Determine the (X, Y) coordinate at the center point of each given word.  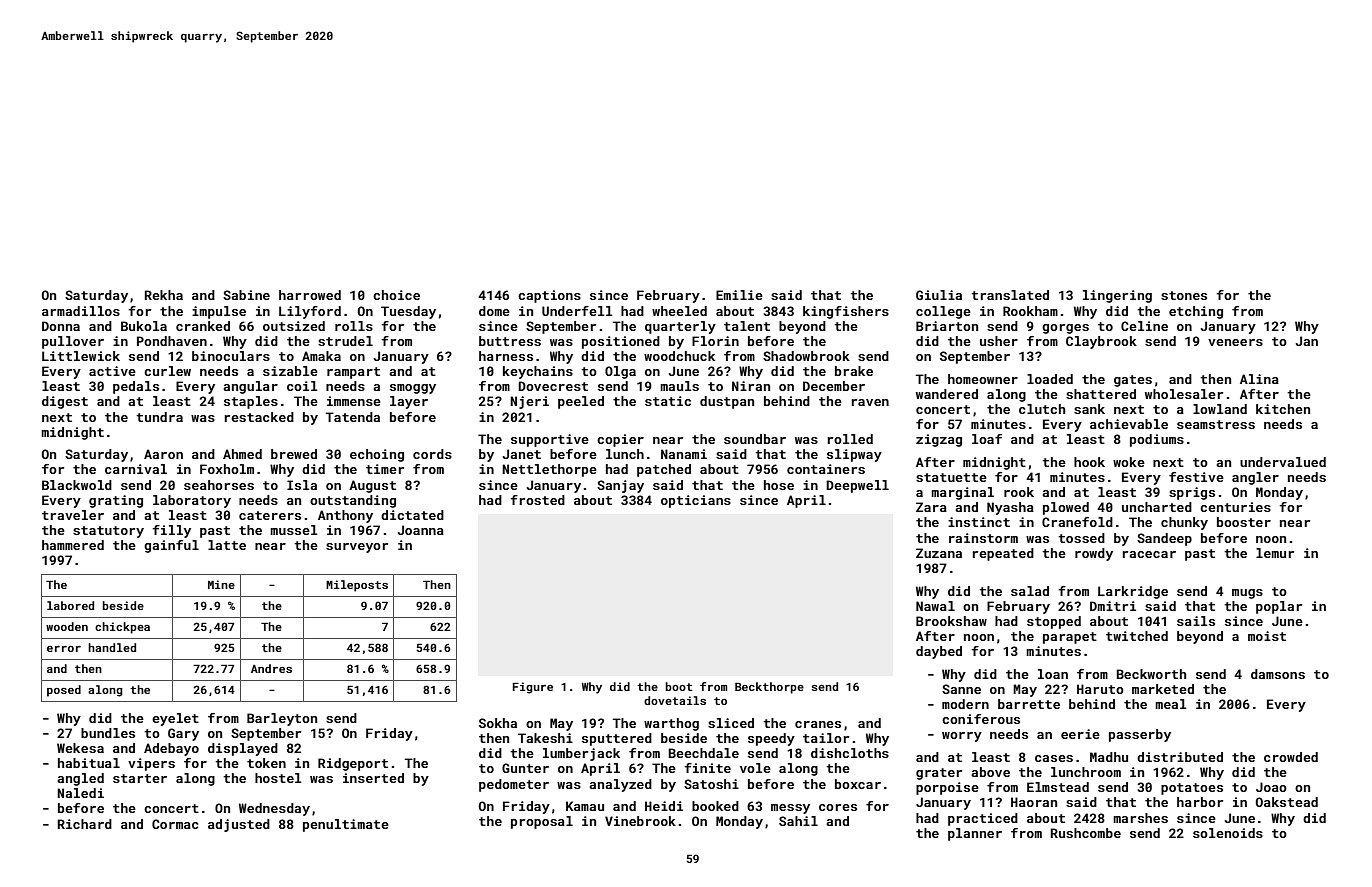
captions (549, 296)
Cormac (175, 824)
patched (664, 470)
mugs (1247, 594)
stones (1184, 295)
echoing (377, 455)
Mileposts (357, 586)
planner (975, 834)
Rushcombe (1085, 833)
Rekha (163, 295)
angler (1255, 478)
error (64, 649)
